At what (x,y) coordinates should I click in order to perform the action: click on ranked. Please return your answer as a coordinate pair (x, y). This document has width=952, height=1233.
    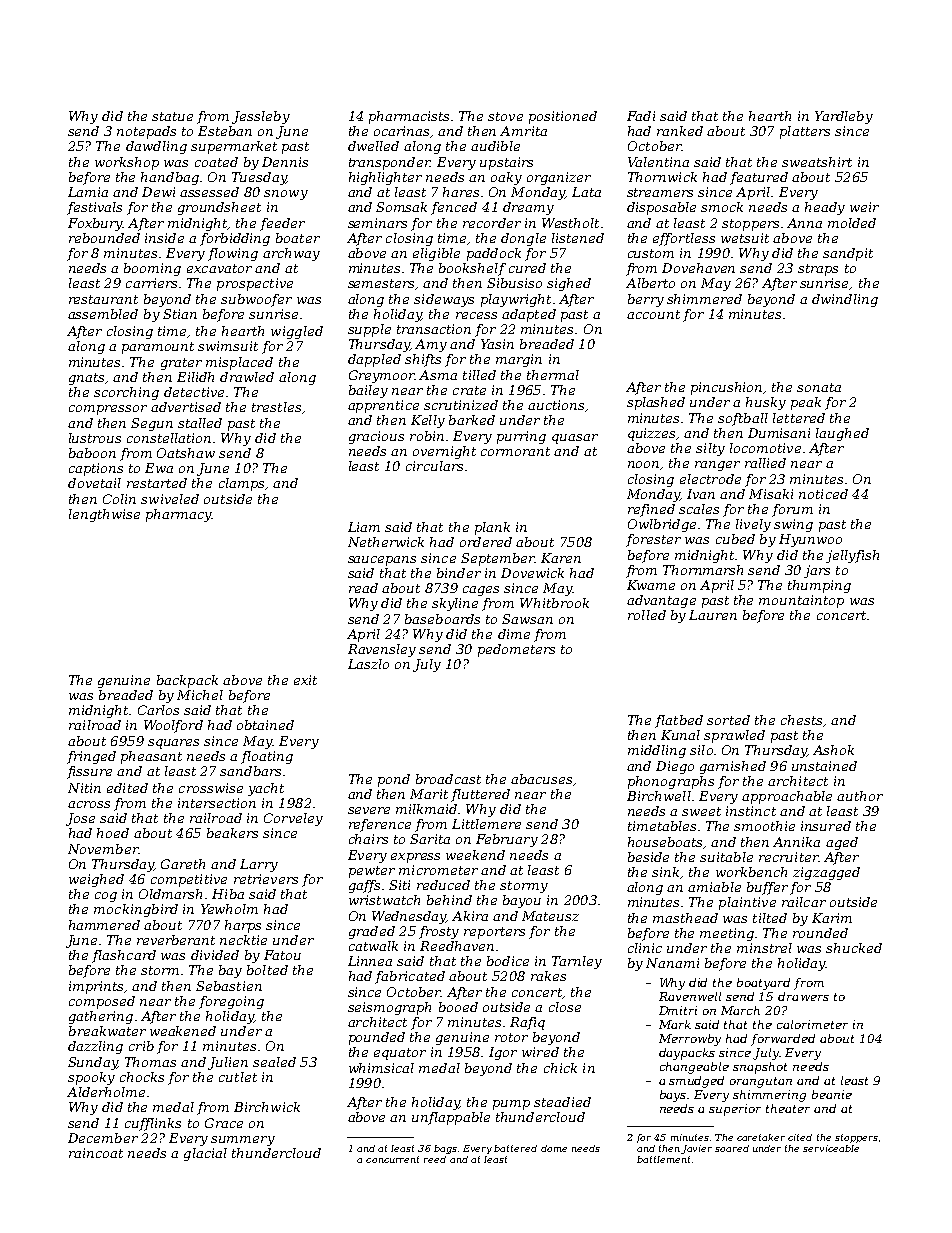
    Looking at the image, I should click on (680, 131).
